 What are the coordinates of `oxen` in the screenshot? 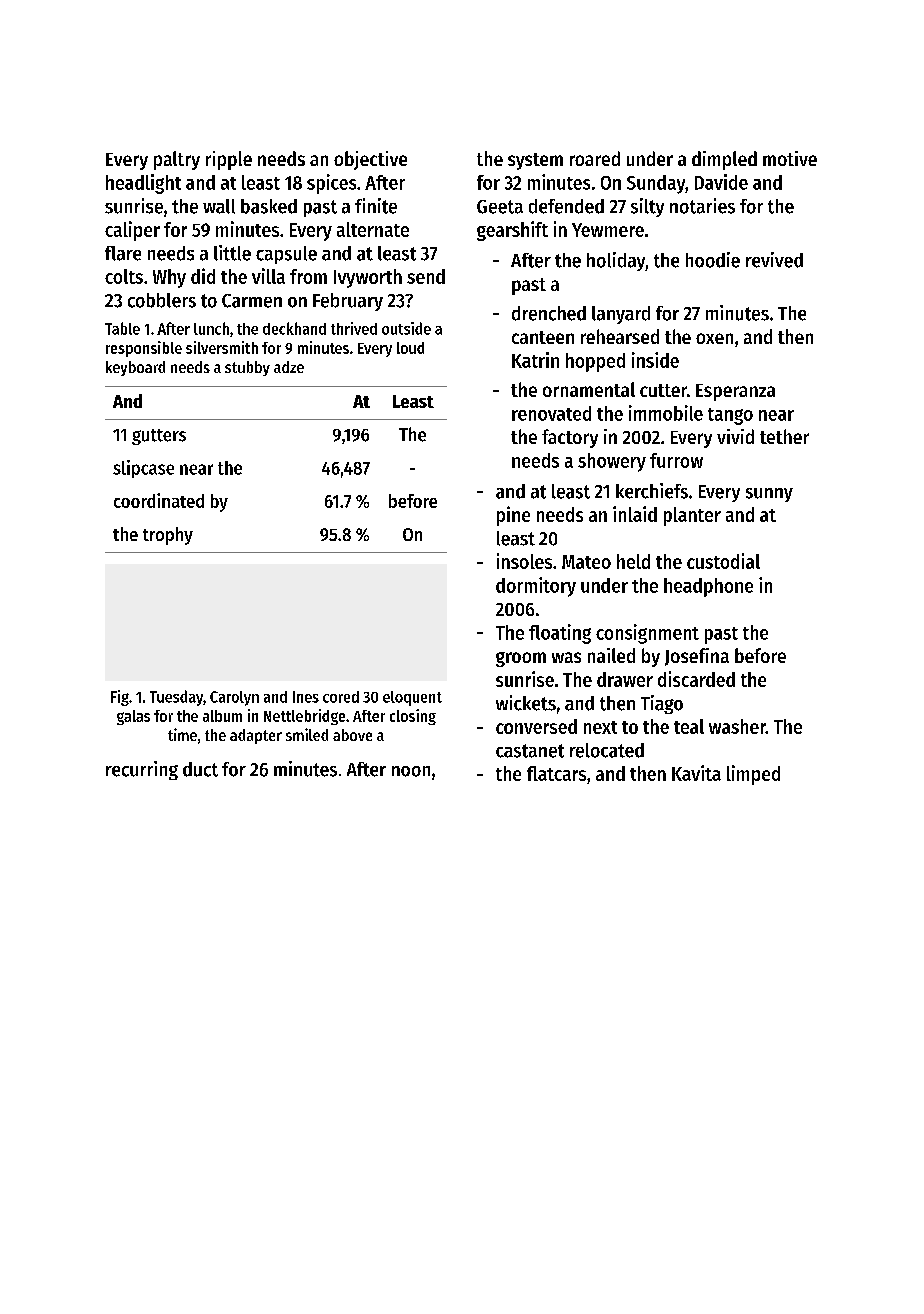 It's located at (714, 338).
